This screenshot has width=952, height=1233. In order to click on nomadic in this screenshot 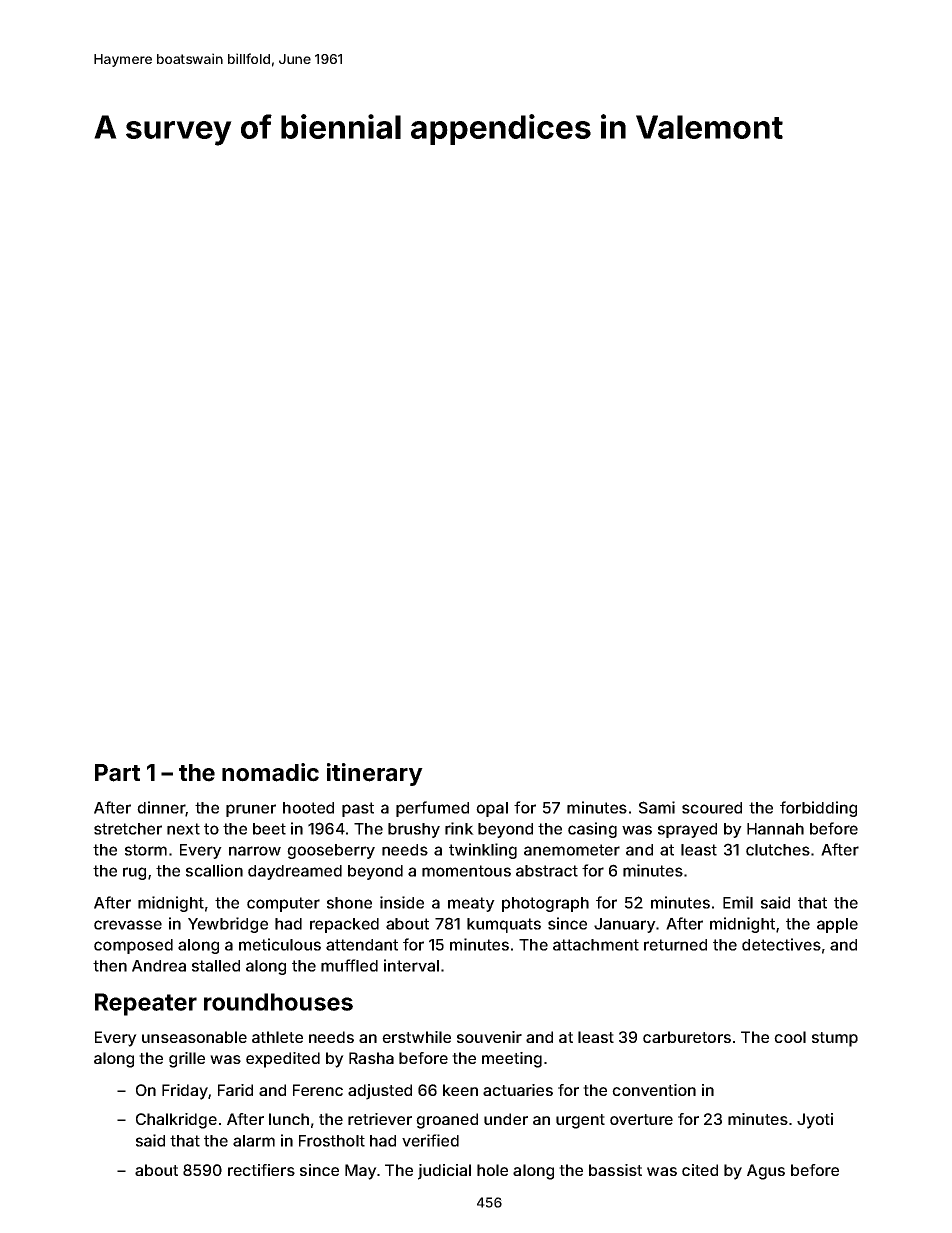, I will do `click(270, 772)`.
